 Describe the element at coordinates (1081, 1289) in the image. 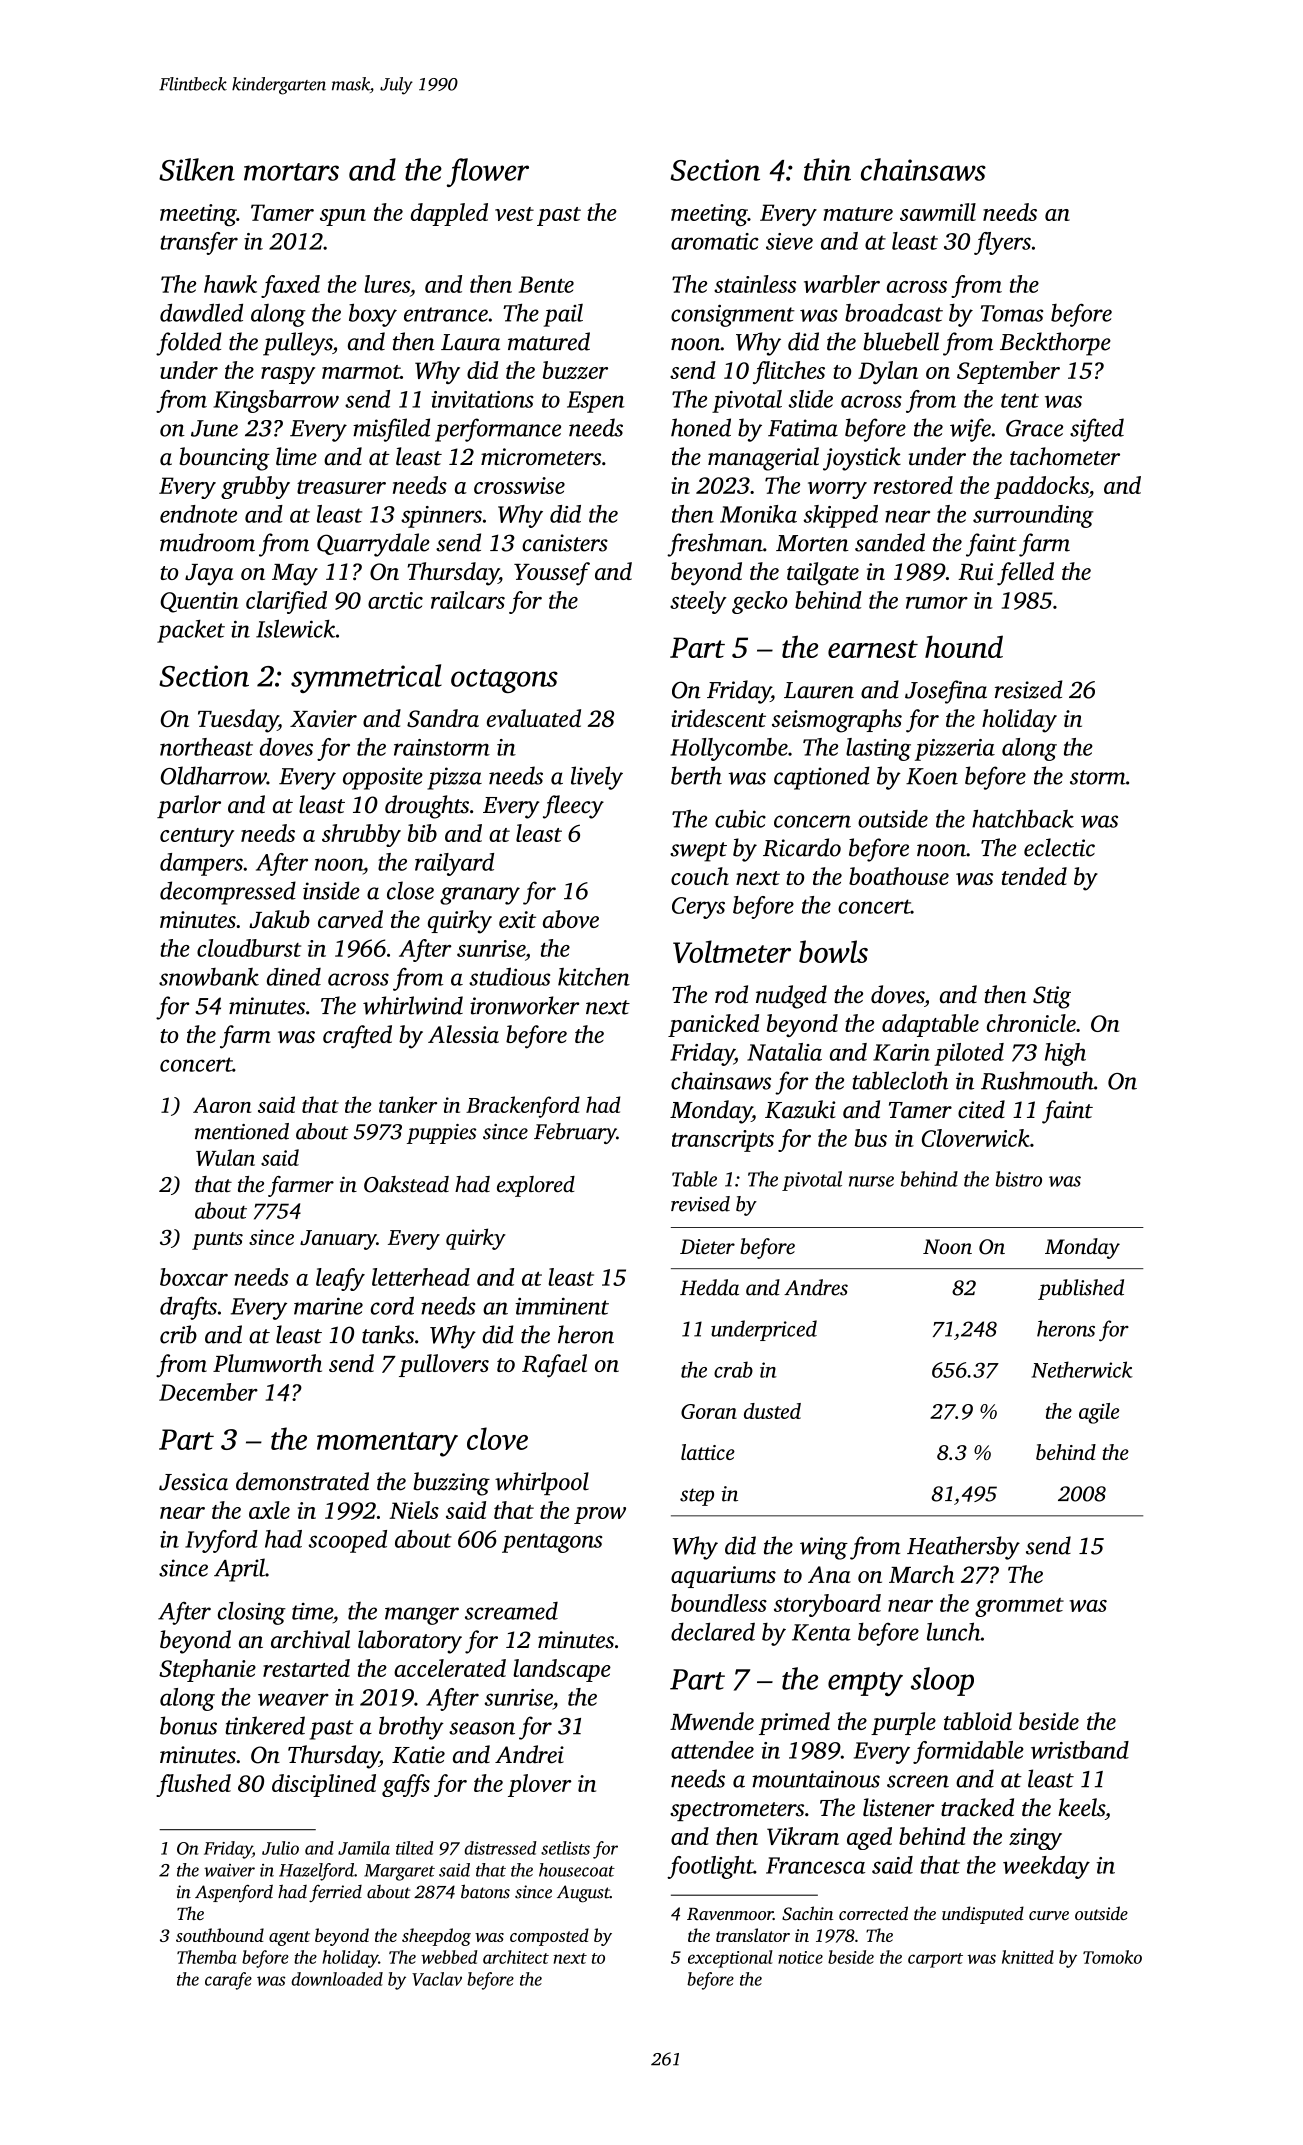

I see `published` at that location.
